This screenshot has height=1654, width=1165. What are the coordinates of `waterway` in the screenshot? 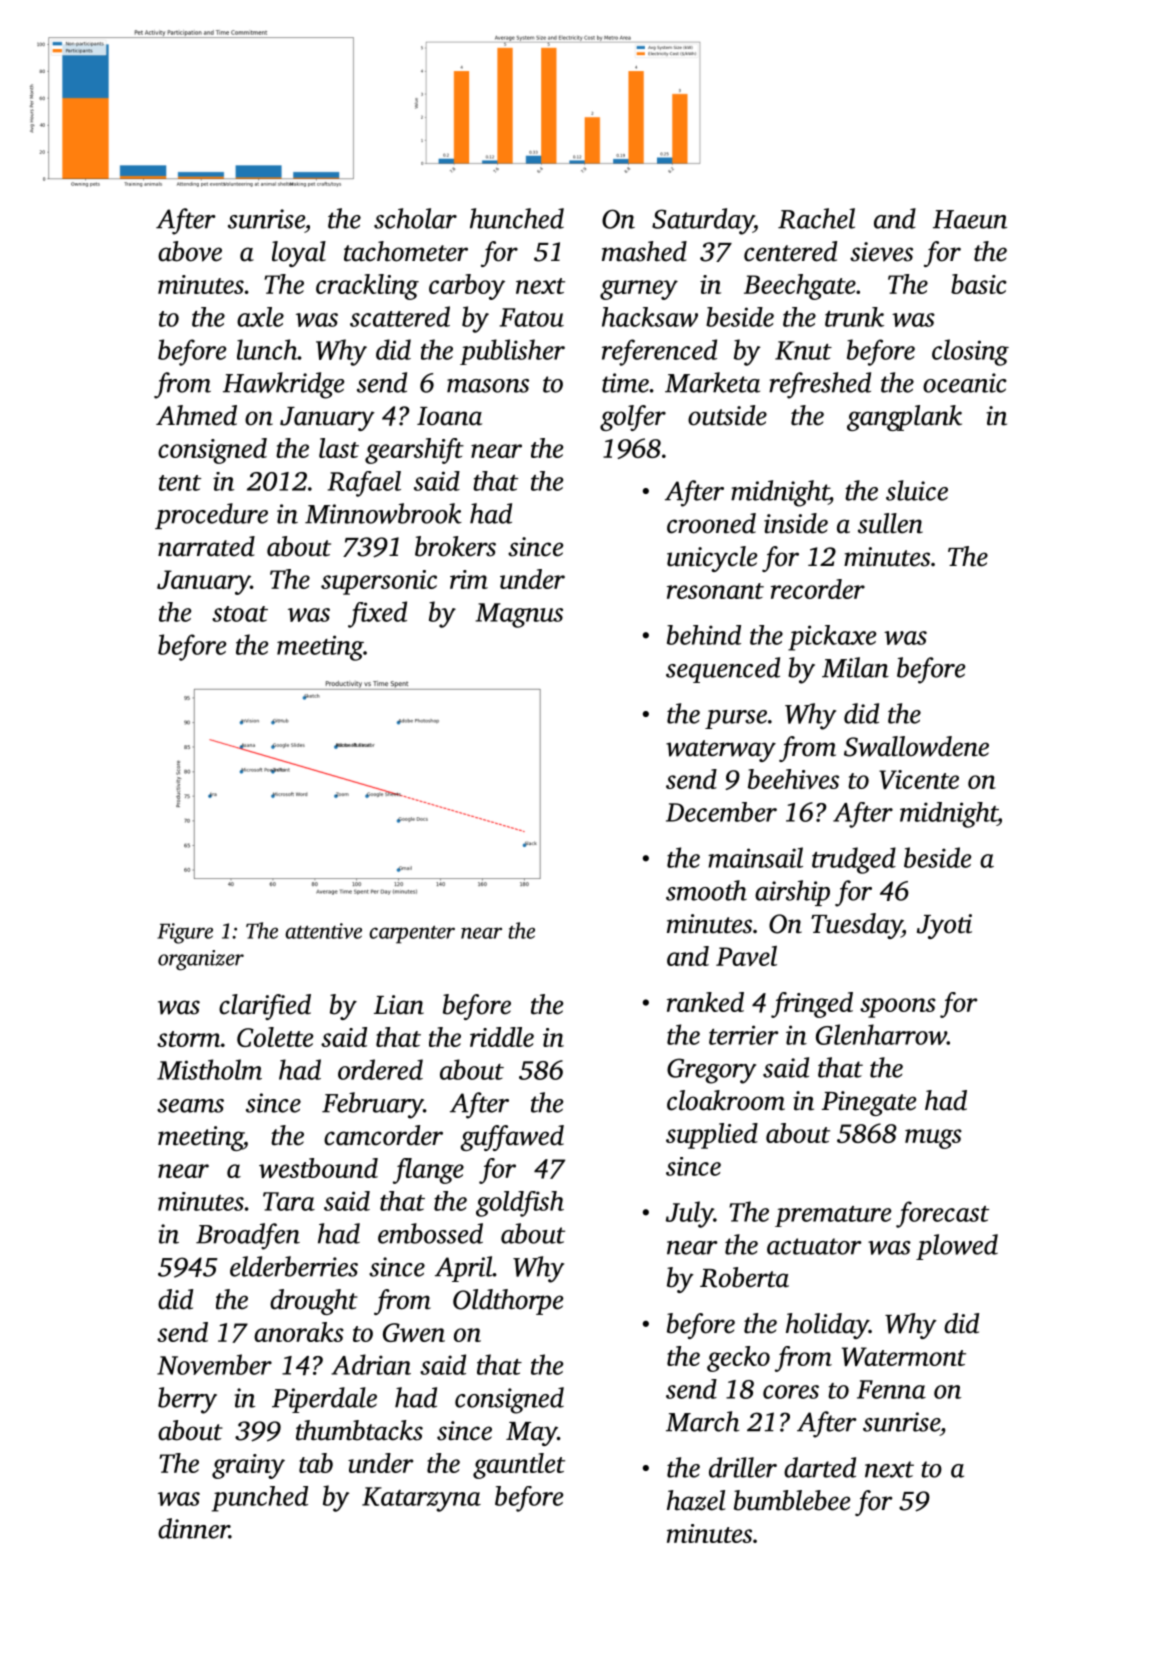 It's located at (721, 751).
